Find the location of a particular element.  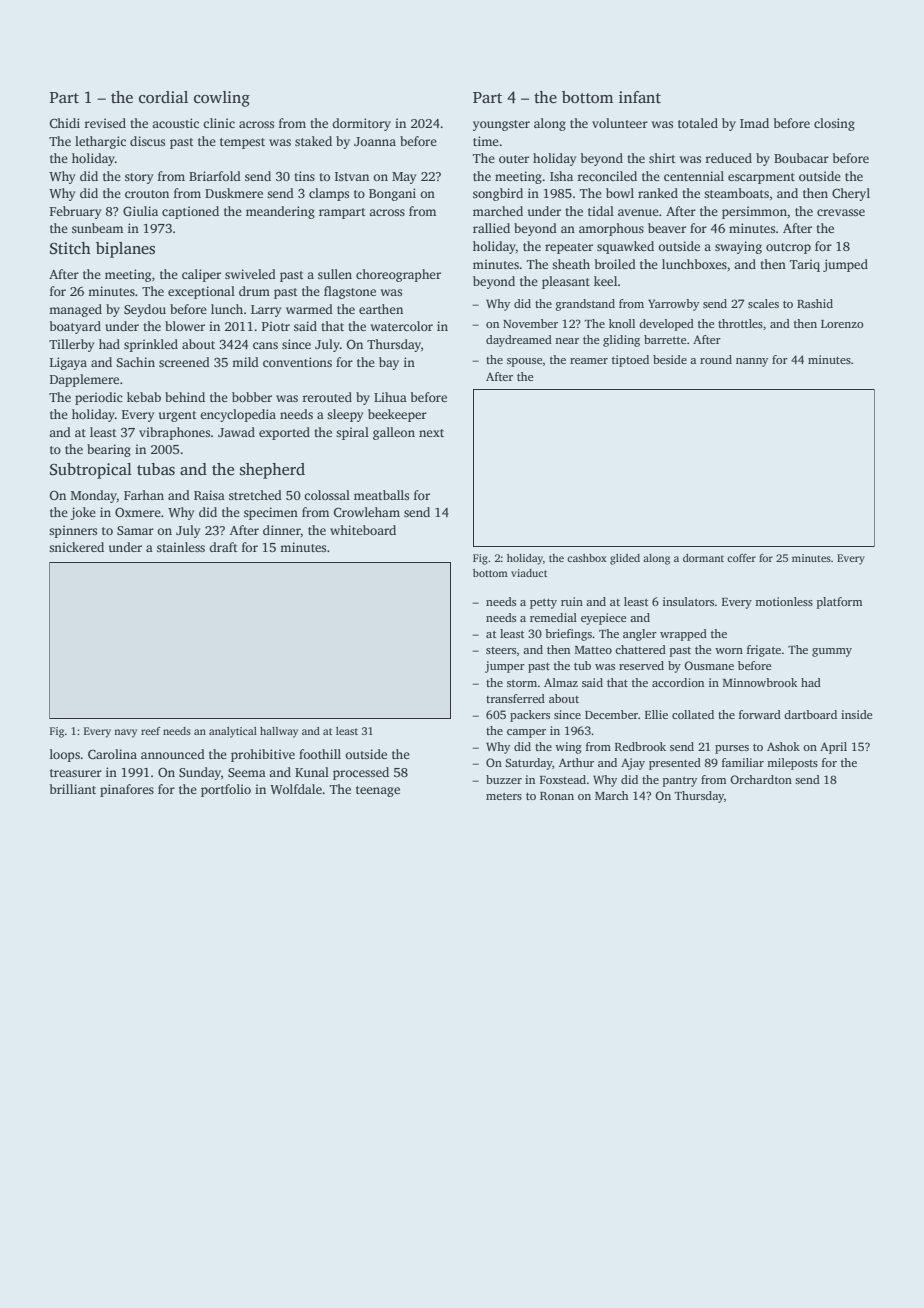

rallied is located at coordinates (491, 228).
